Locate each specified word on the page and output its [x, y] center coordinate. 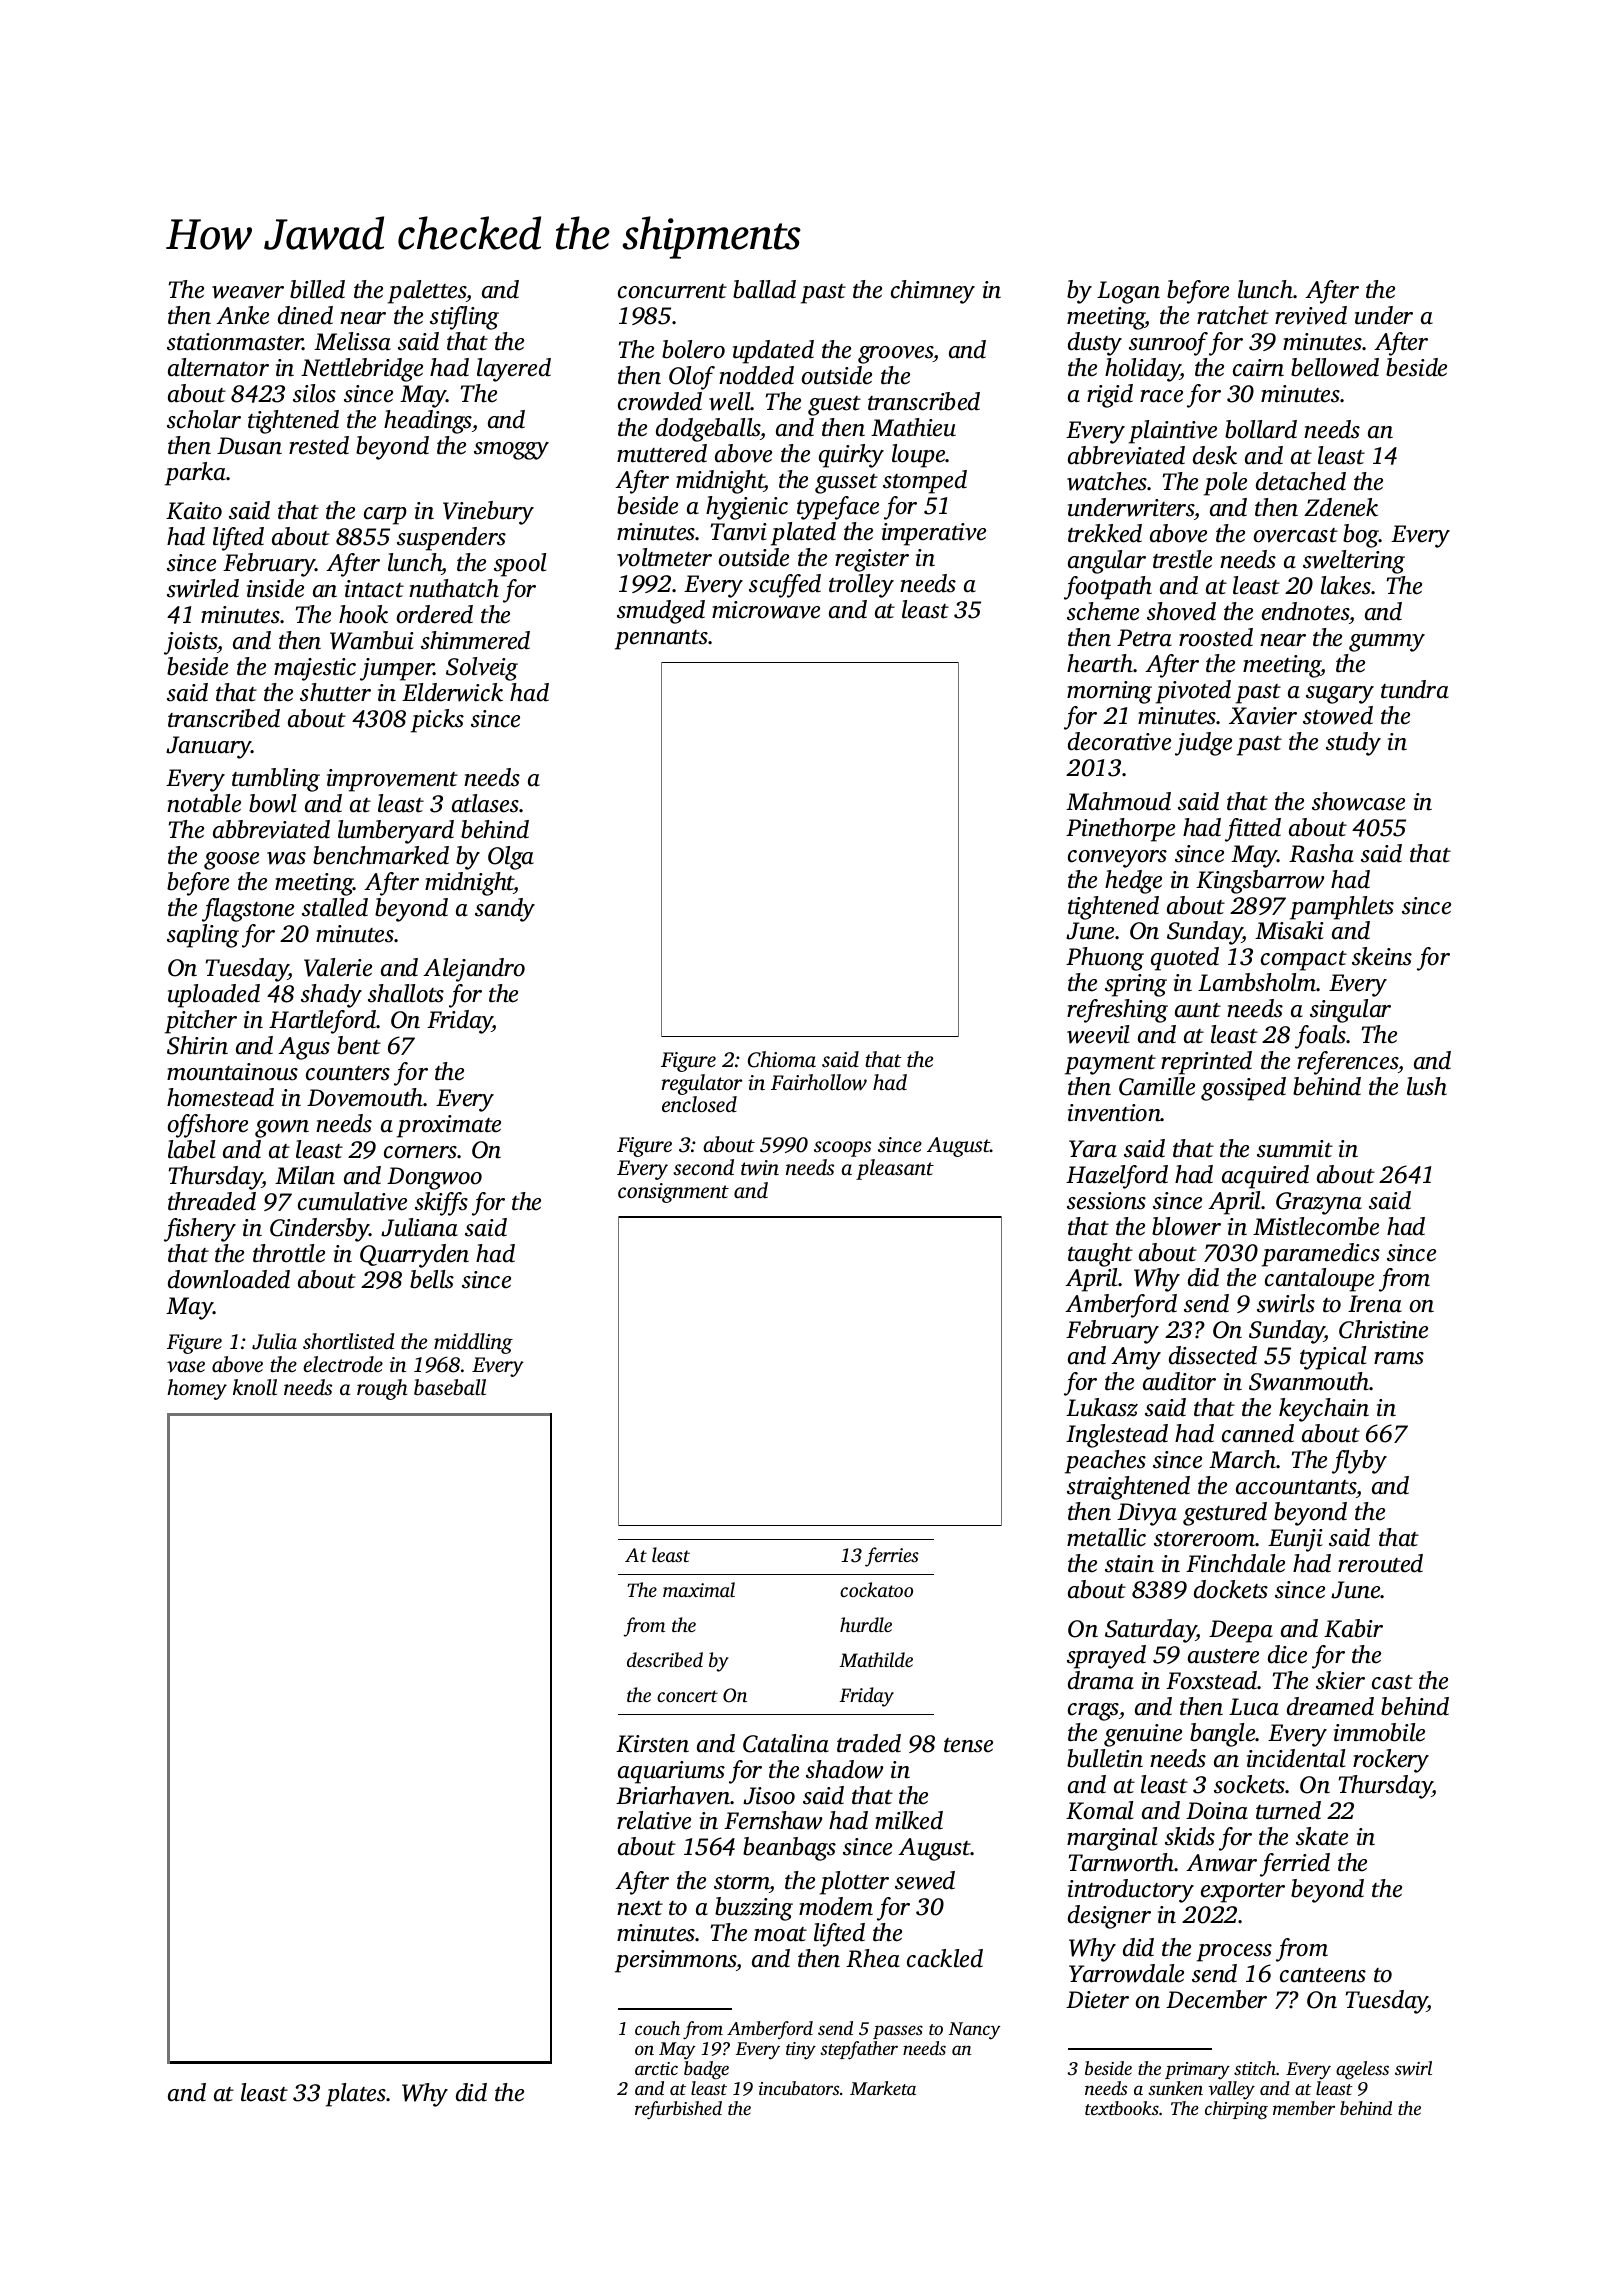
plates [356, 2095]
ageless [1362, 2070]
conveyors [1117, 859]
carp [385, 516]
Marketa [883, 2088]
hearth [1100, 663]
